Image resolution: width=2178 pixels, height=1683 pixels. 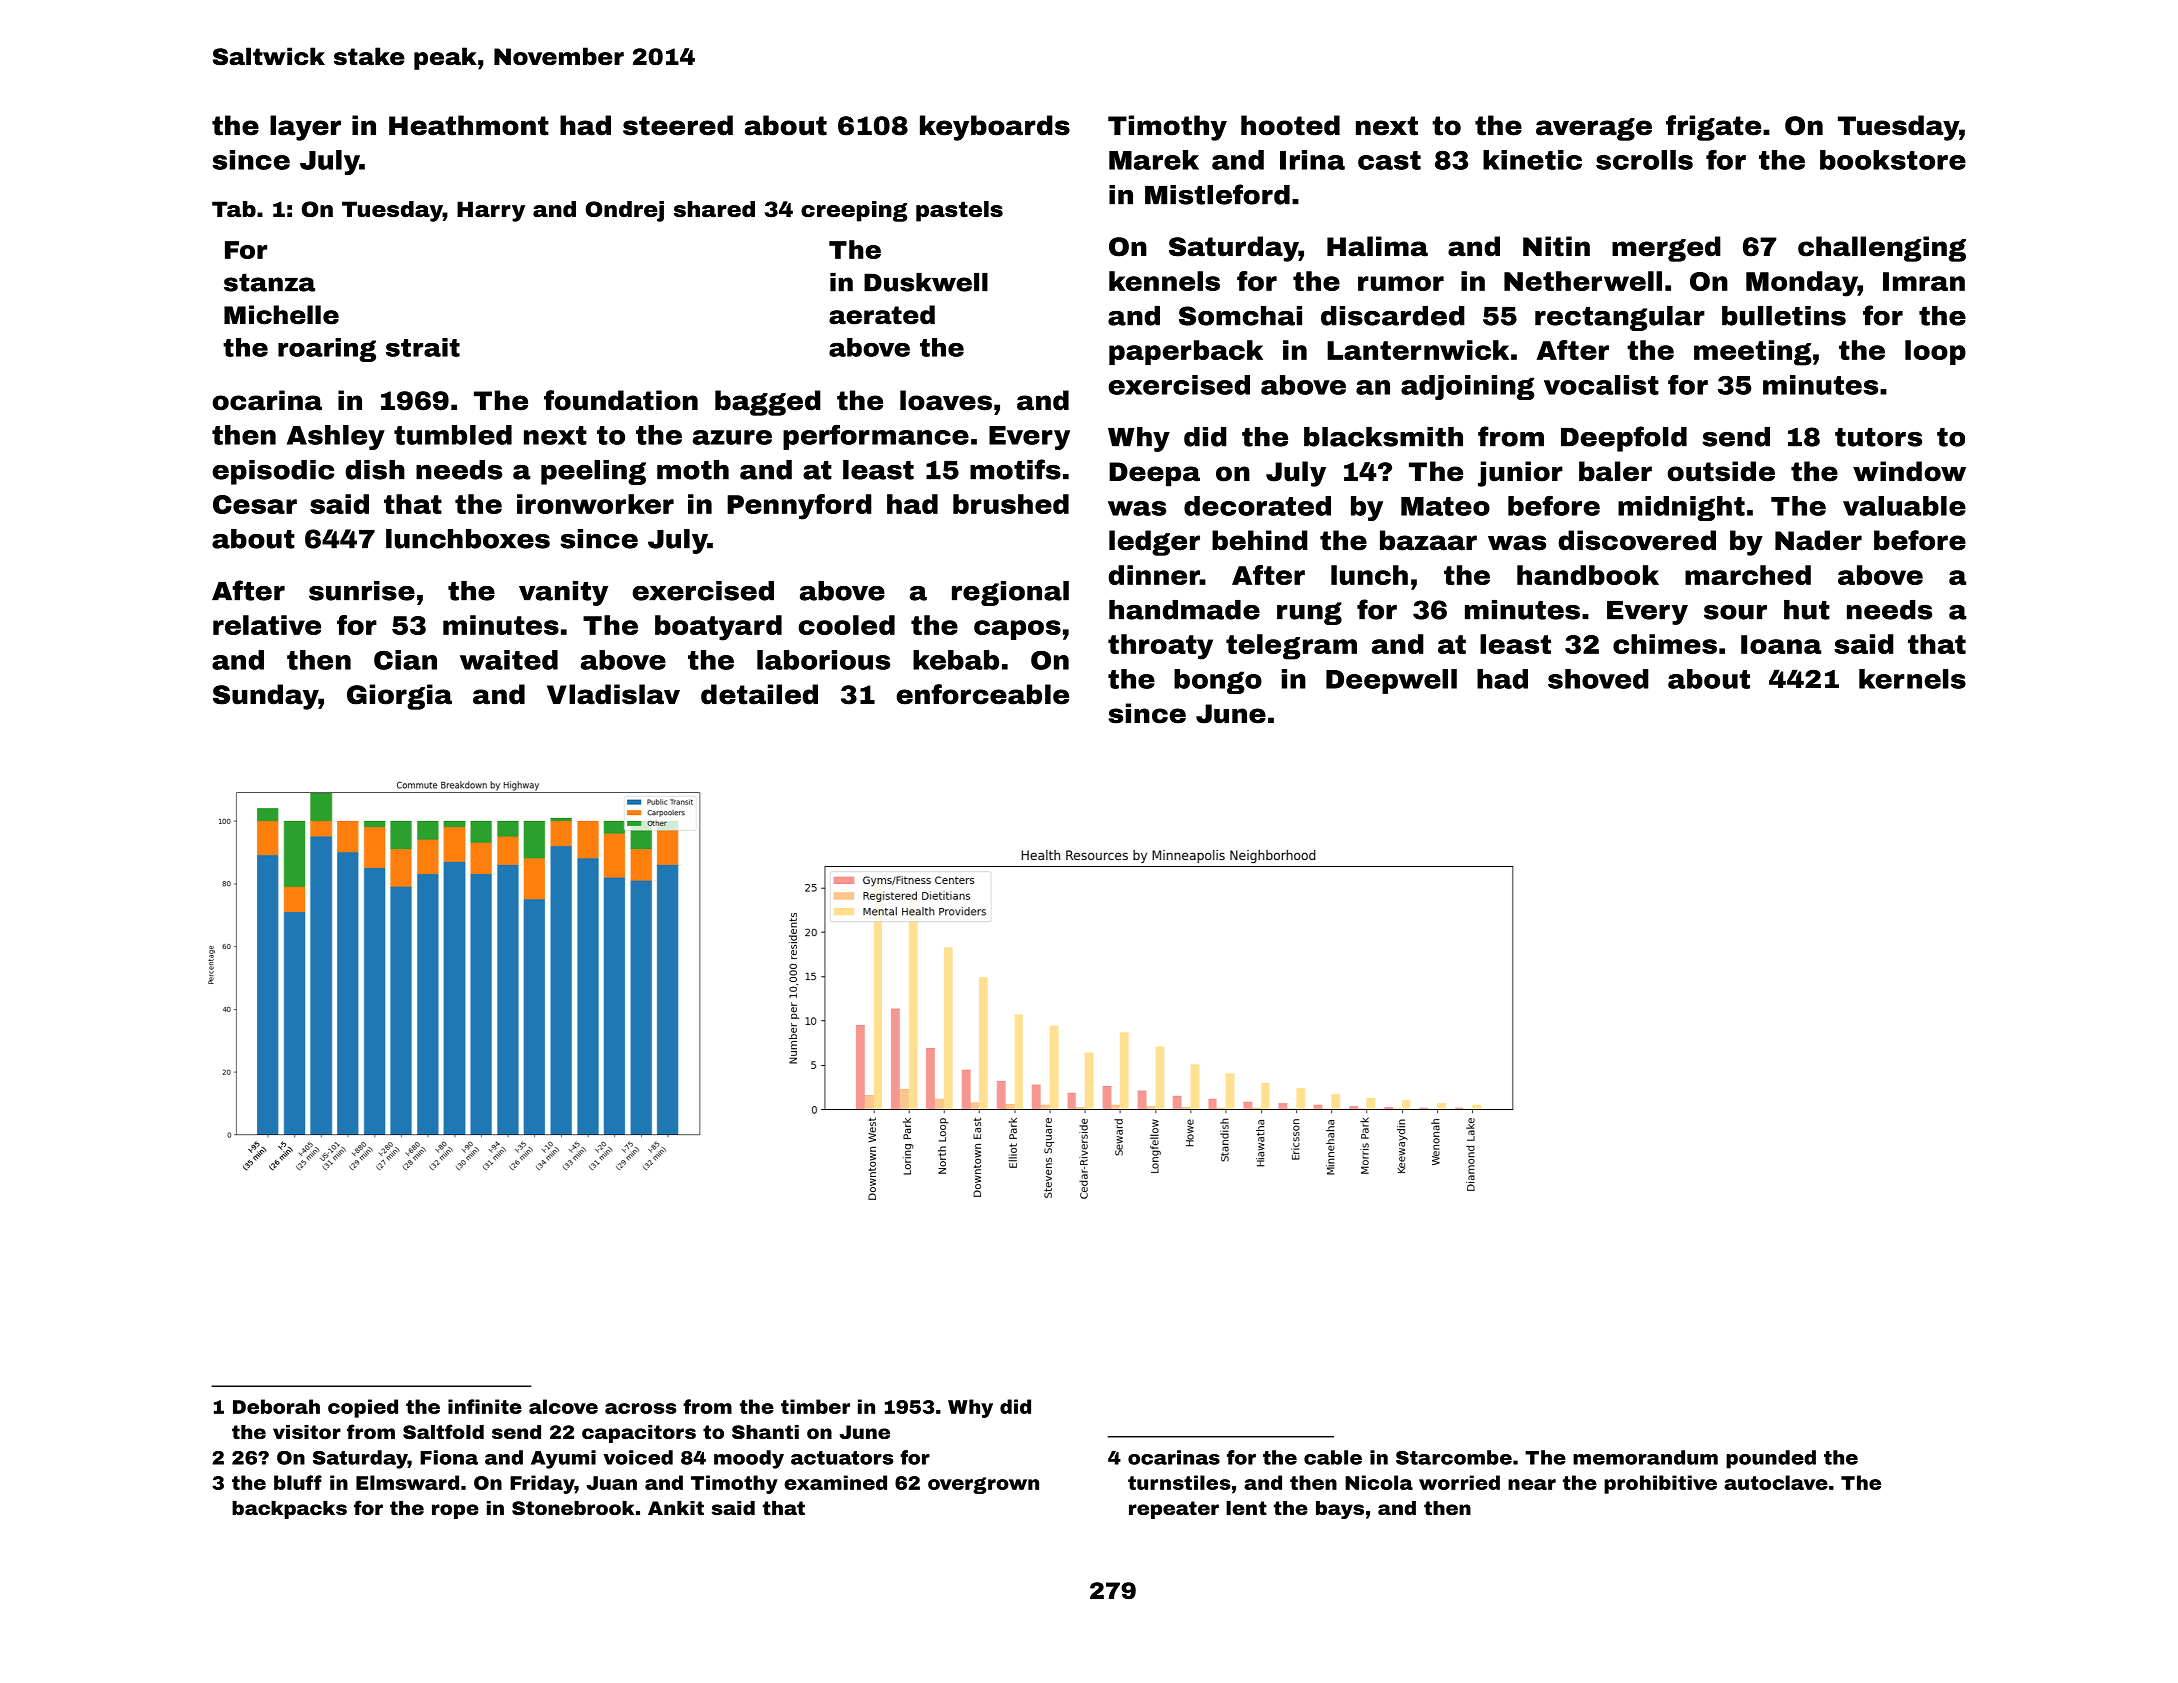 What do you see at coordinates (625, 211) in the image?
I see `Ondrej` at bounding box center [625, 211].
